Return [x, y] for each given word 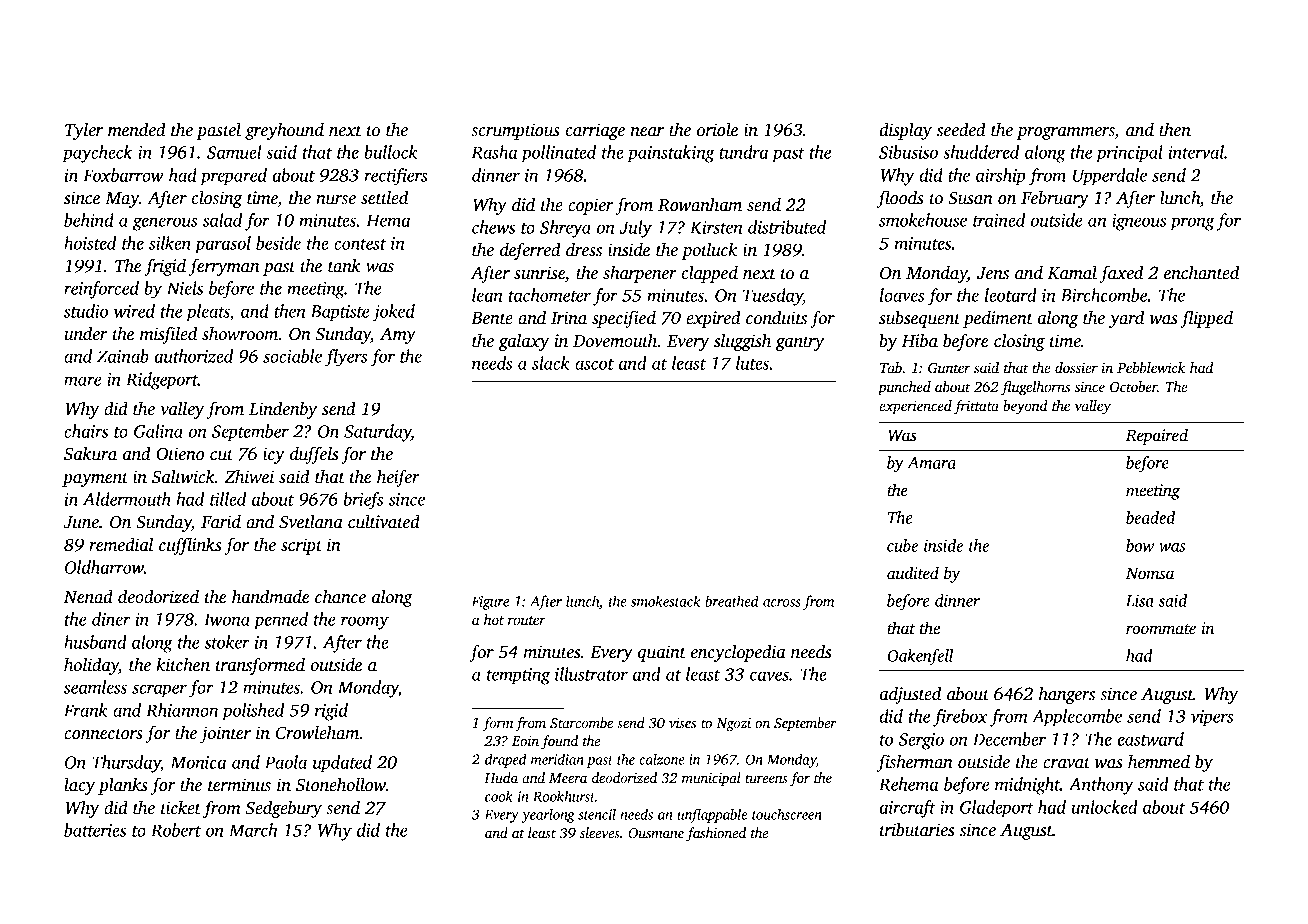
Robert [176, 830]
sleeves [600, 832]
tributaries [917, 830]
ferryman [224, 267]
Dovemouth [615, 341]
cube [902, 545]
